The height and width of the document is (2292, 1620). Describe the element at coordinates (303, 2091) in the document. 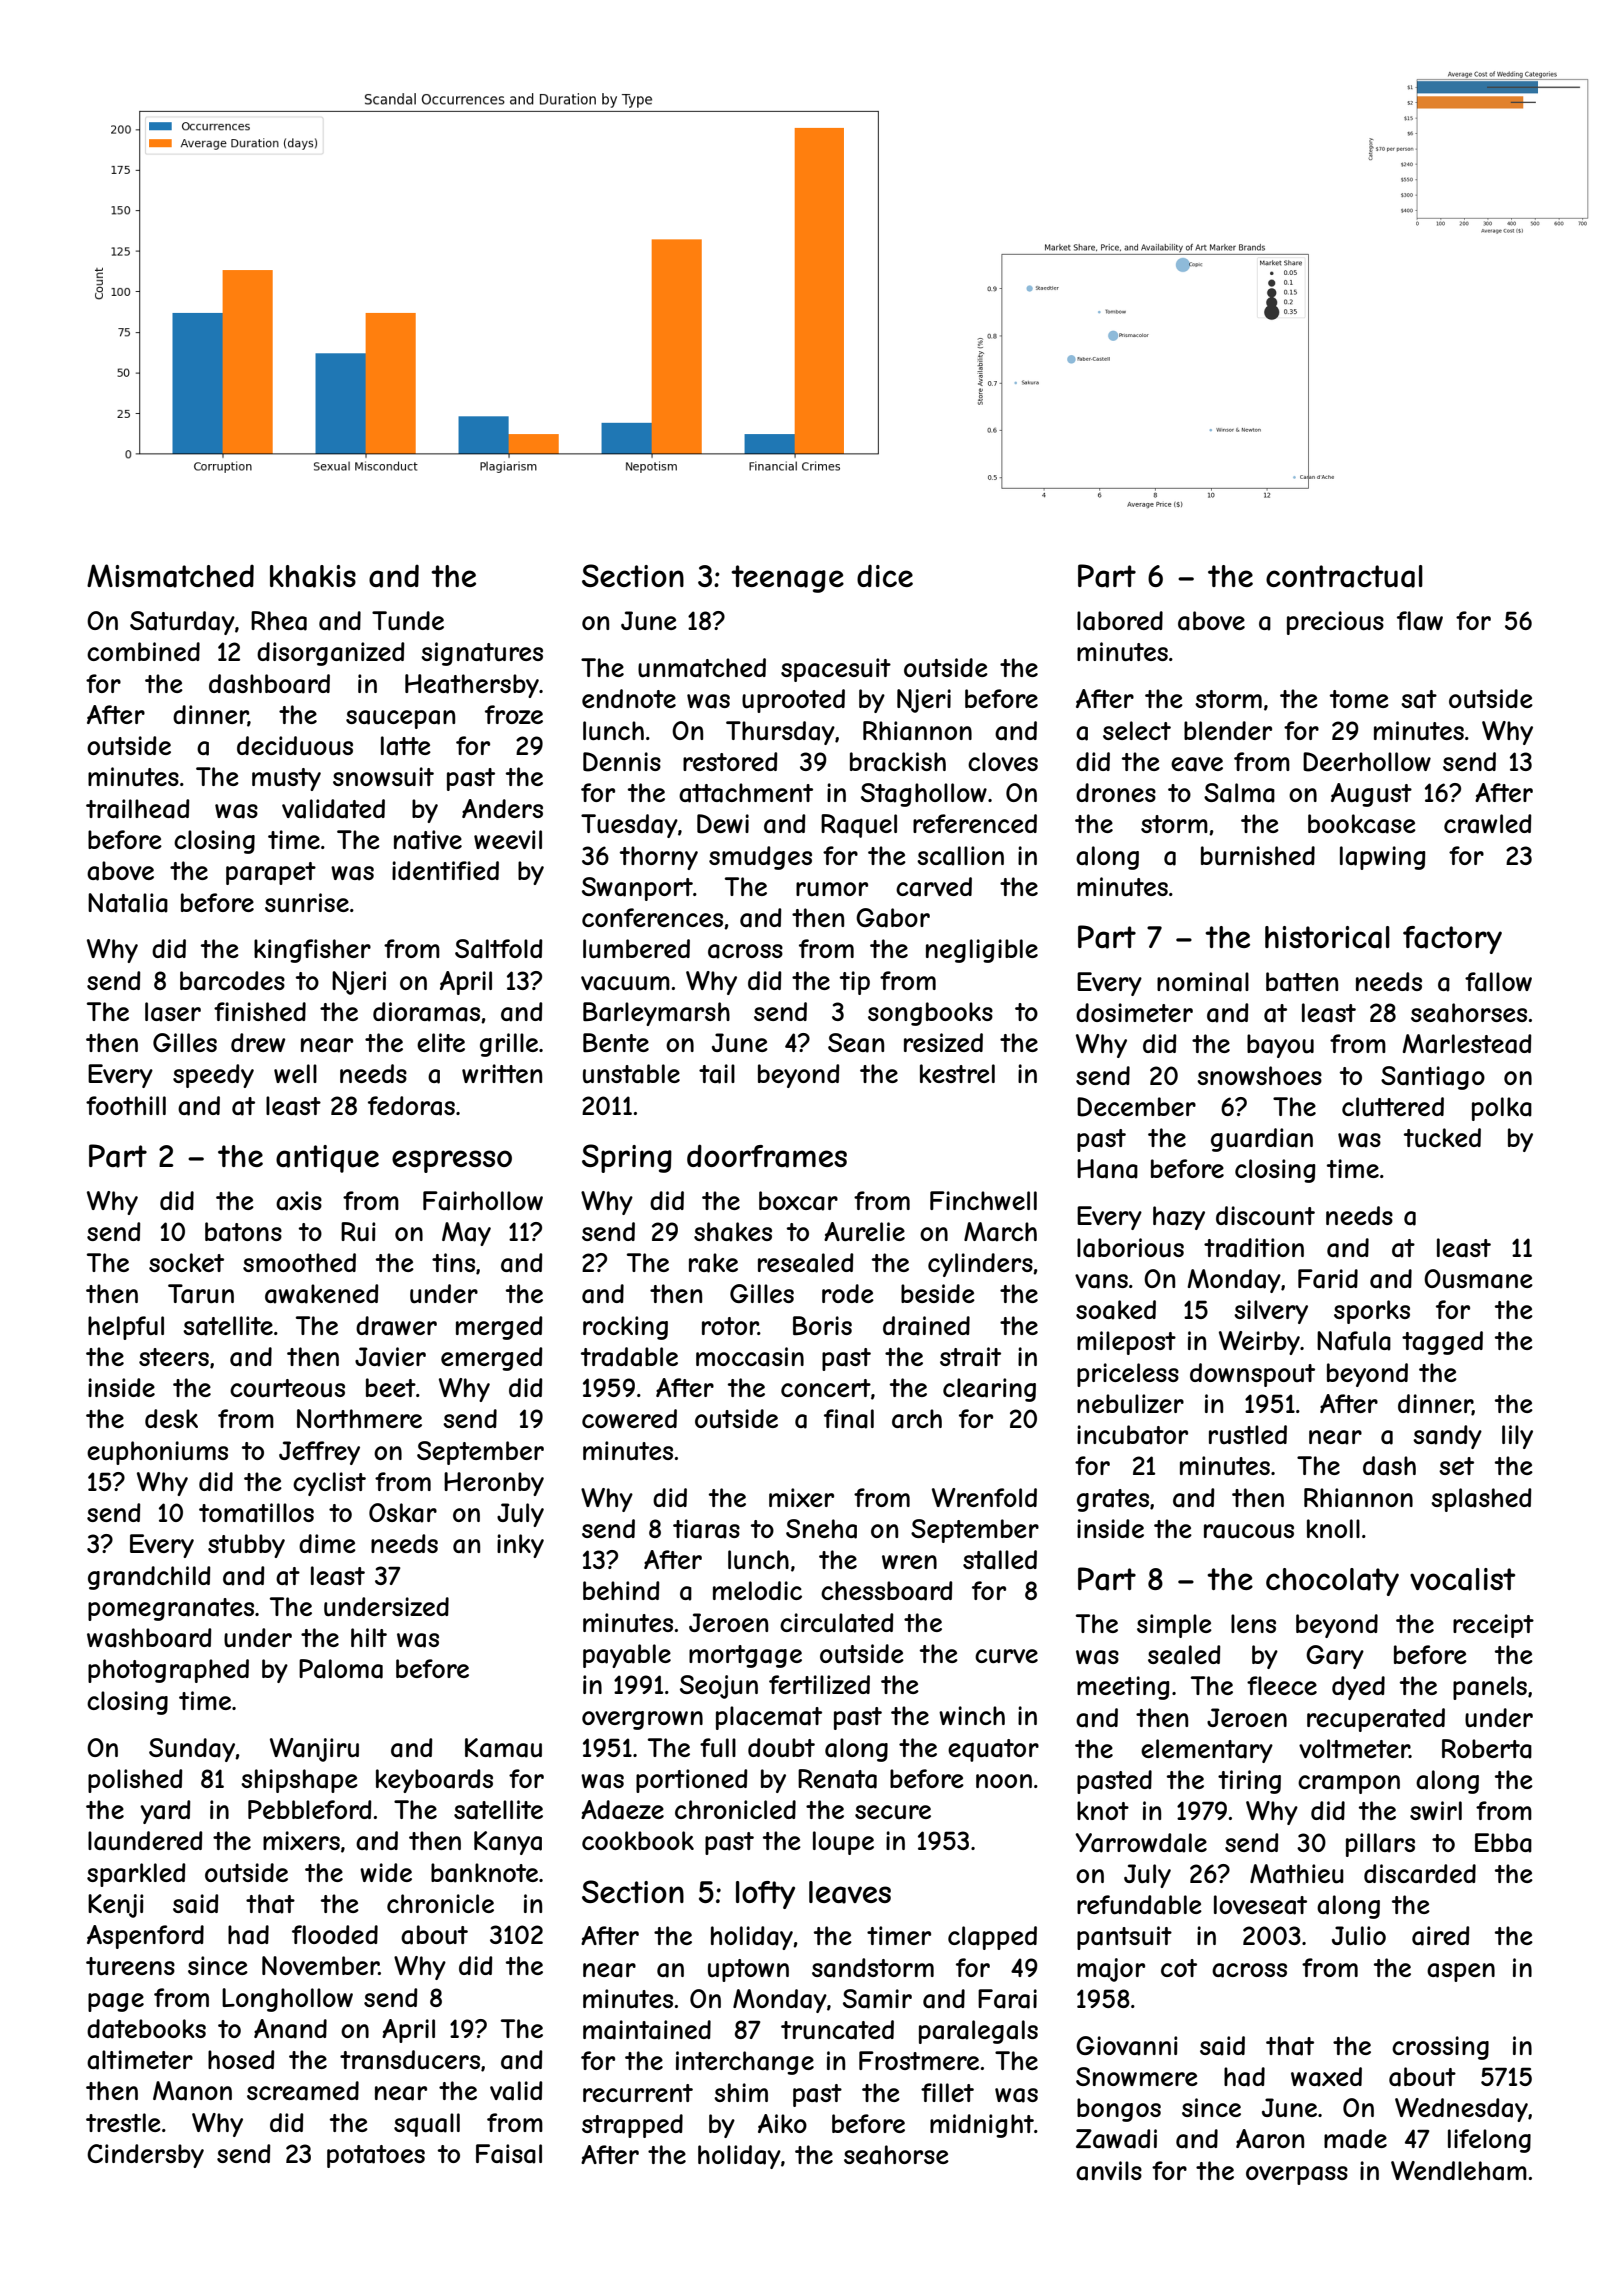

I see `screamed` at that location.
